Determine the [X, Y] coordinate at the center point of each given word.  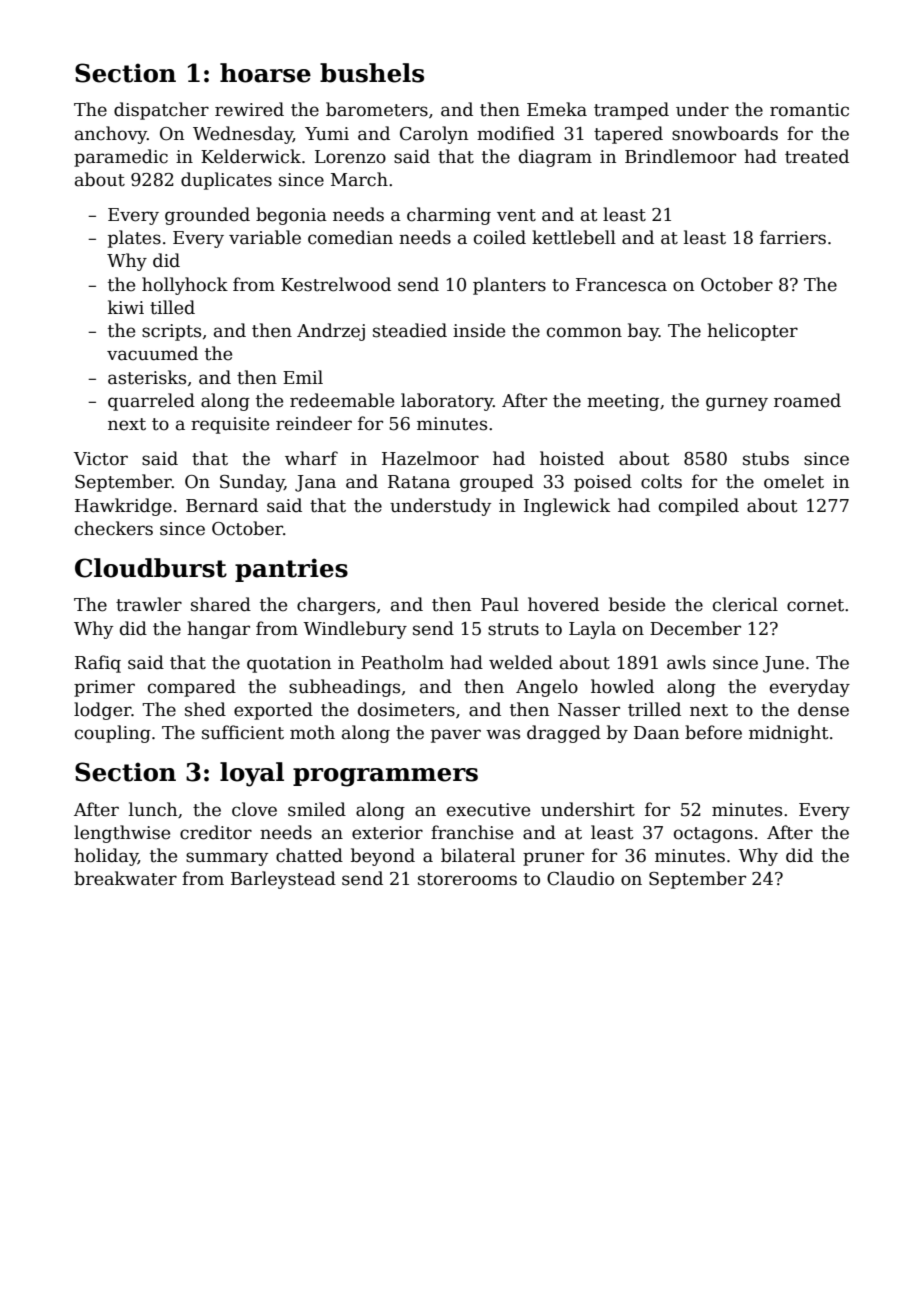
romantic [809, 110]
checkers [114, 528]
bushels [372, 73]
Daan [656, 733]
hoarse [265, 73]
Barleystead [283, 880]
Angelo [547, 688]
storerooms [467, 879]
